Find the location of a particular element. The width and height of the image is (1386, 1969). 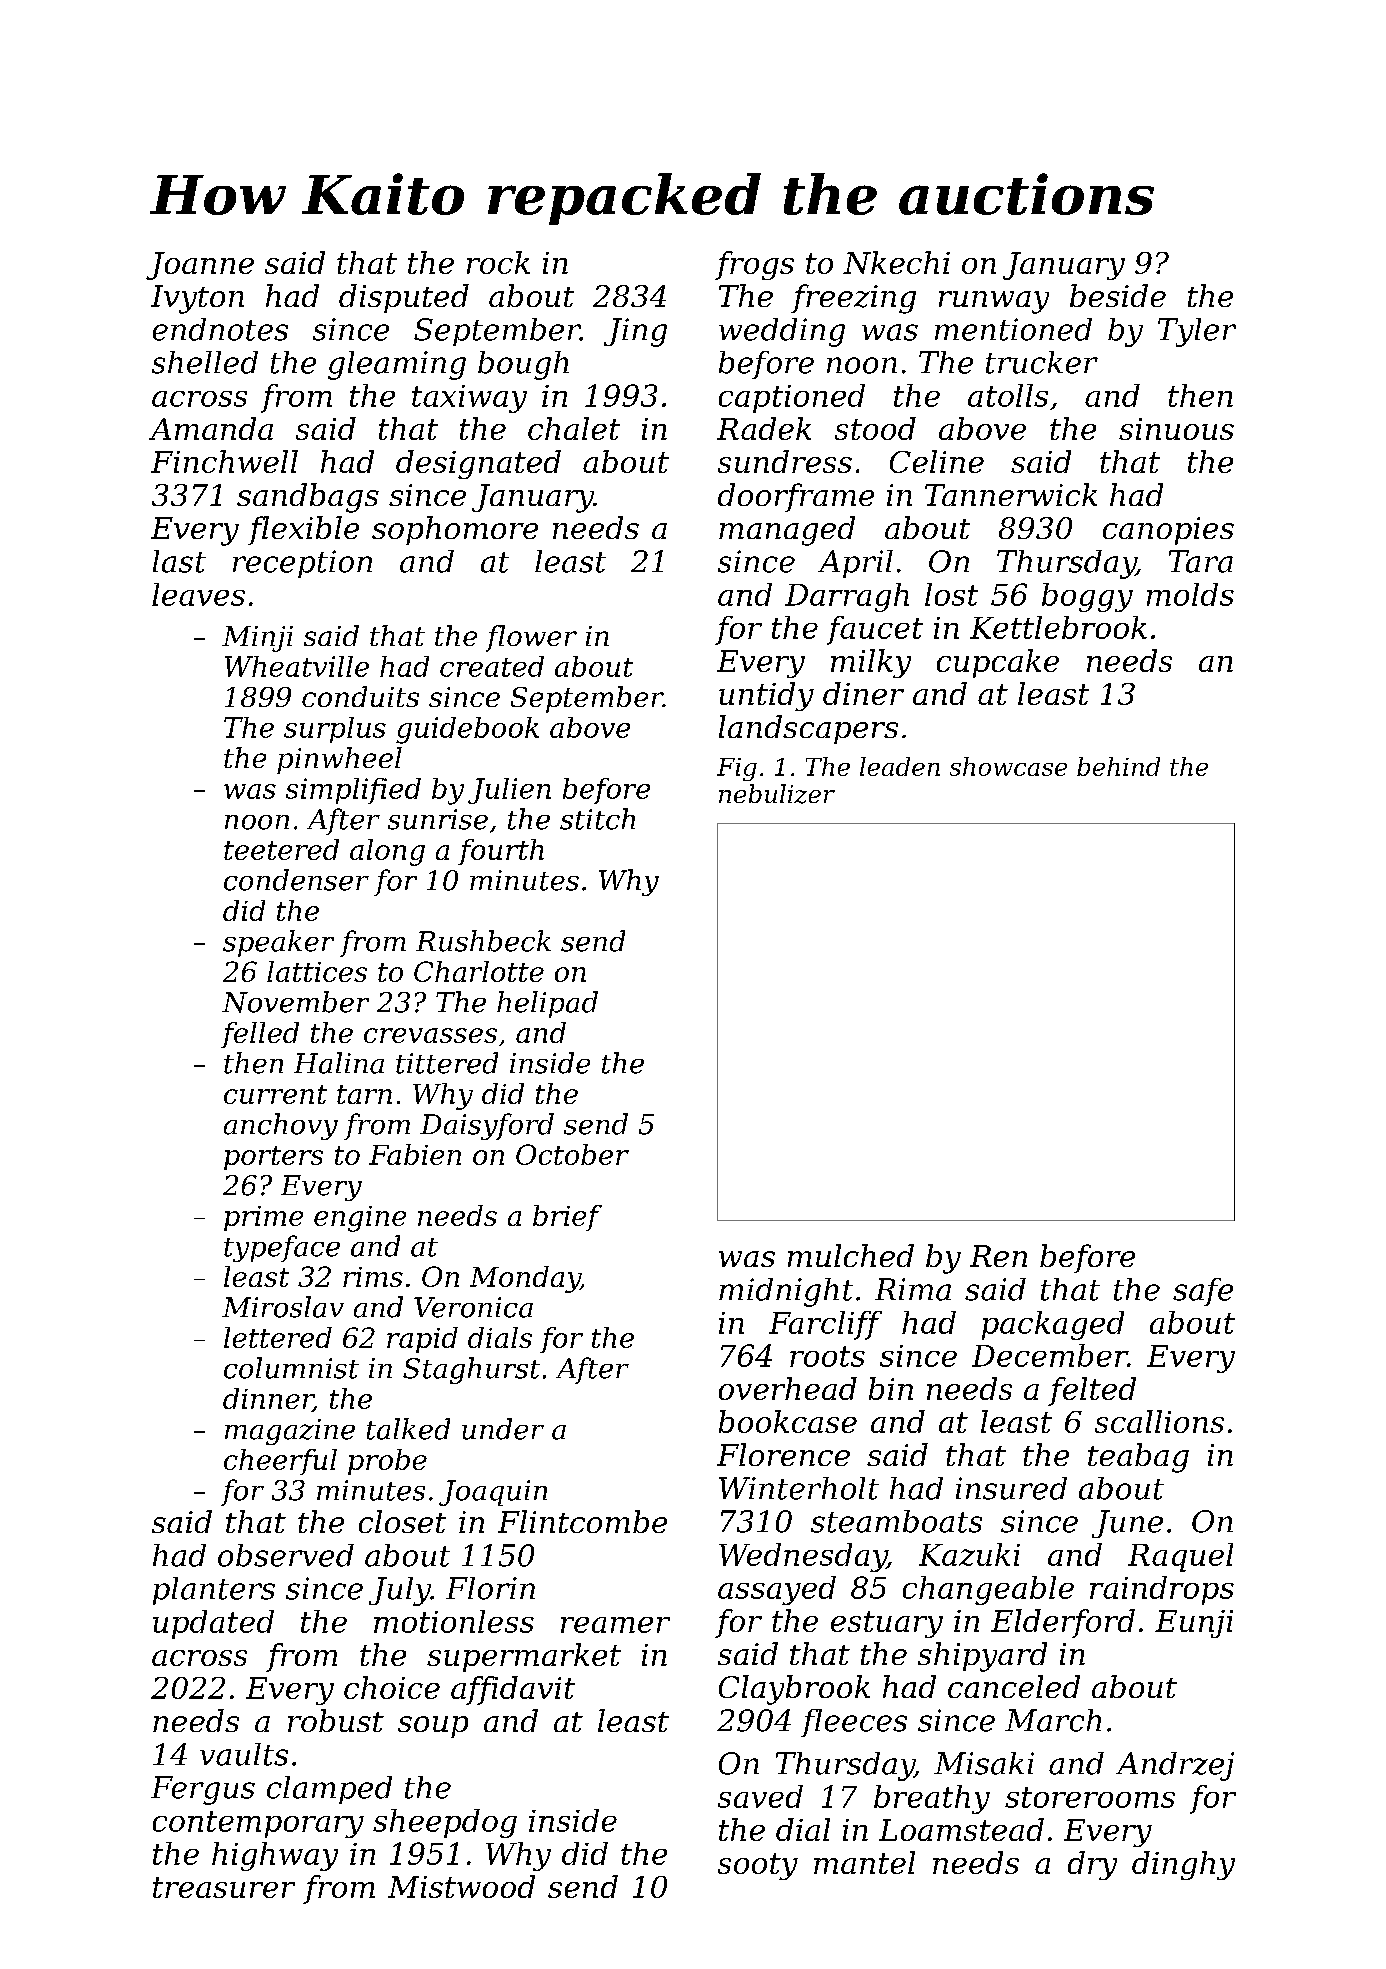

leaves is located at coordinates (198, 594).
